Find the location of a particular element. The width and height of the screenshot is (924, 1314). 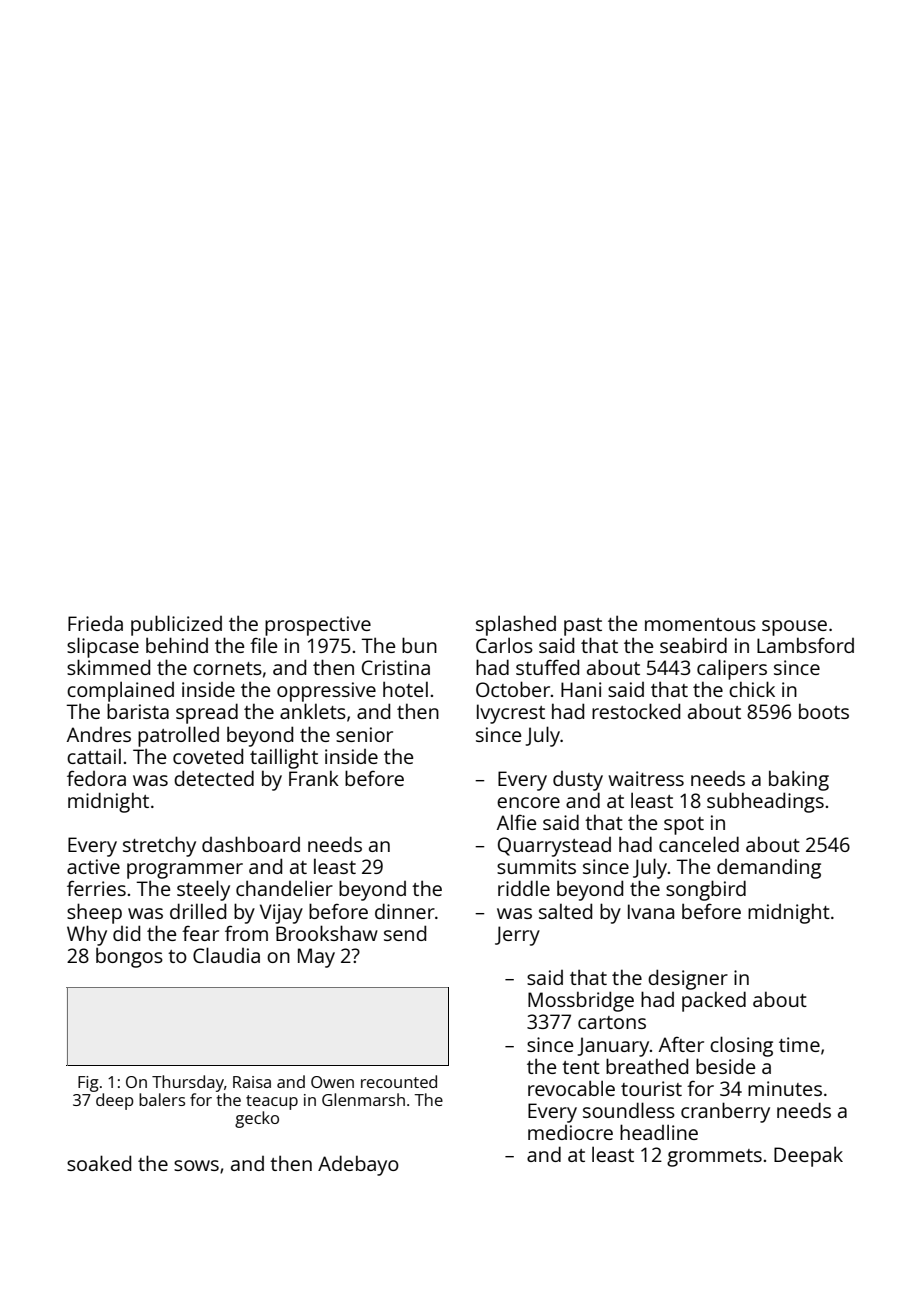

minutes is located at coordinates (785, 1088).
